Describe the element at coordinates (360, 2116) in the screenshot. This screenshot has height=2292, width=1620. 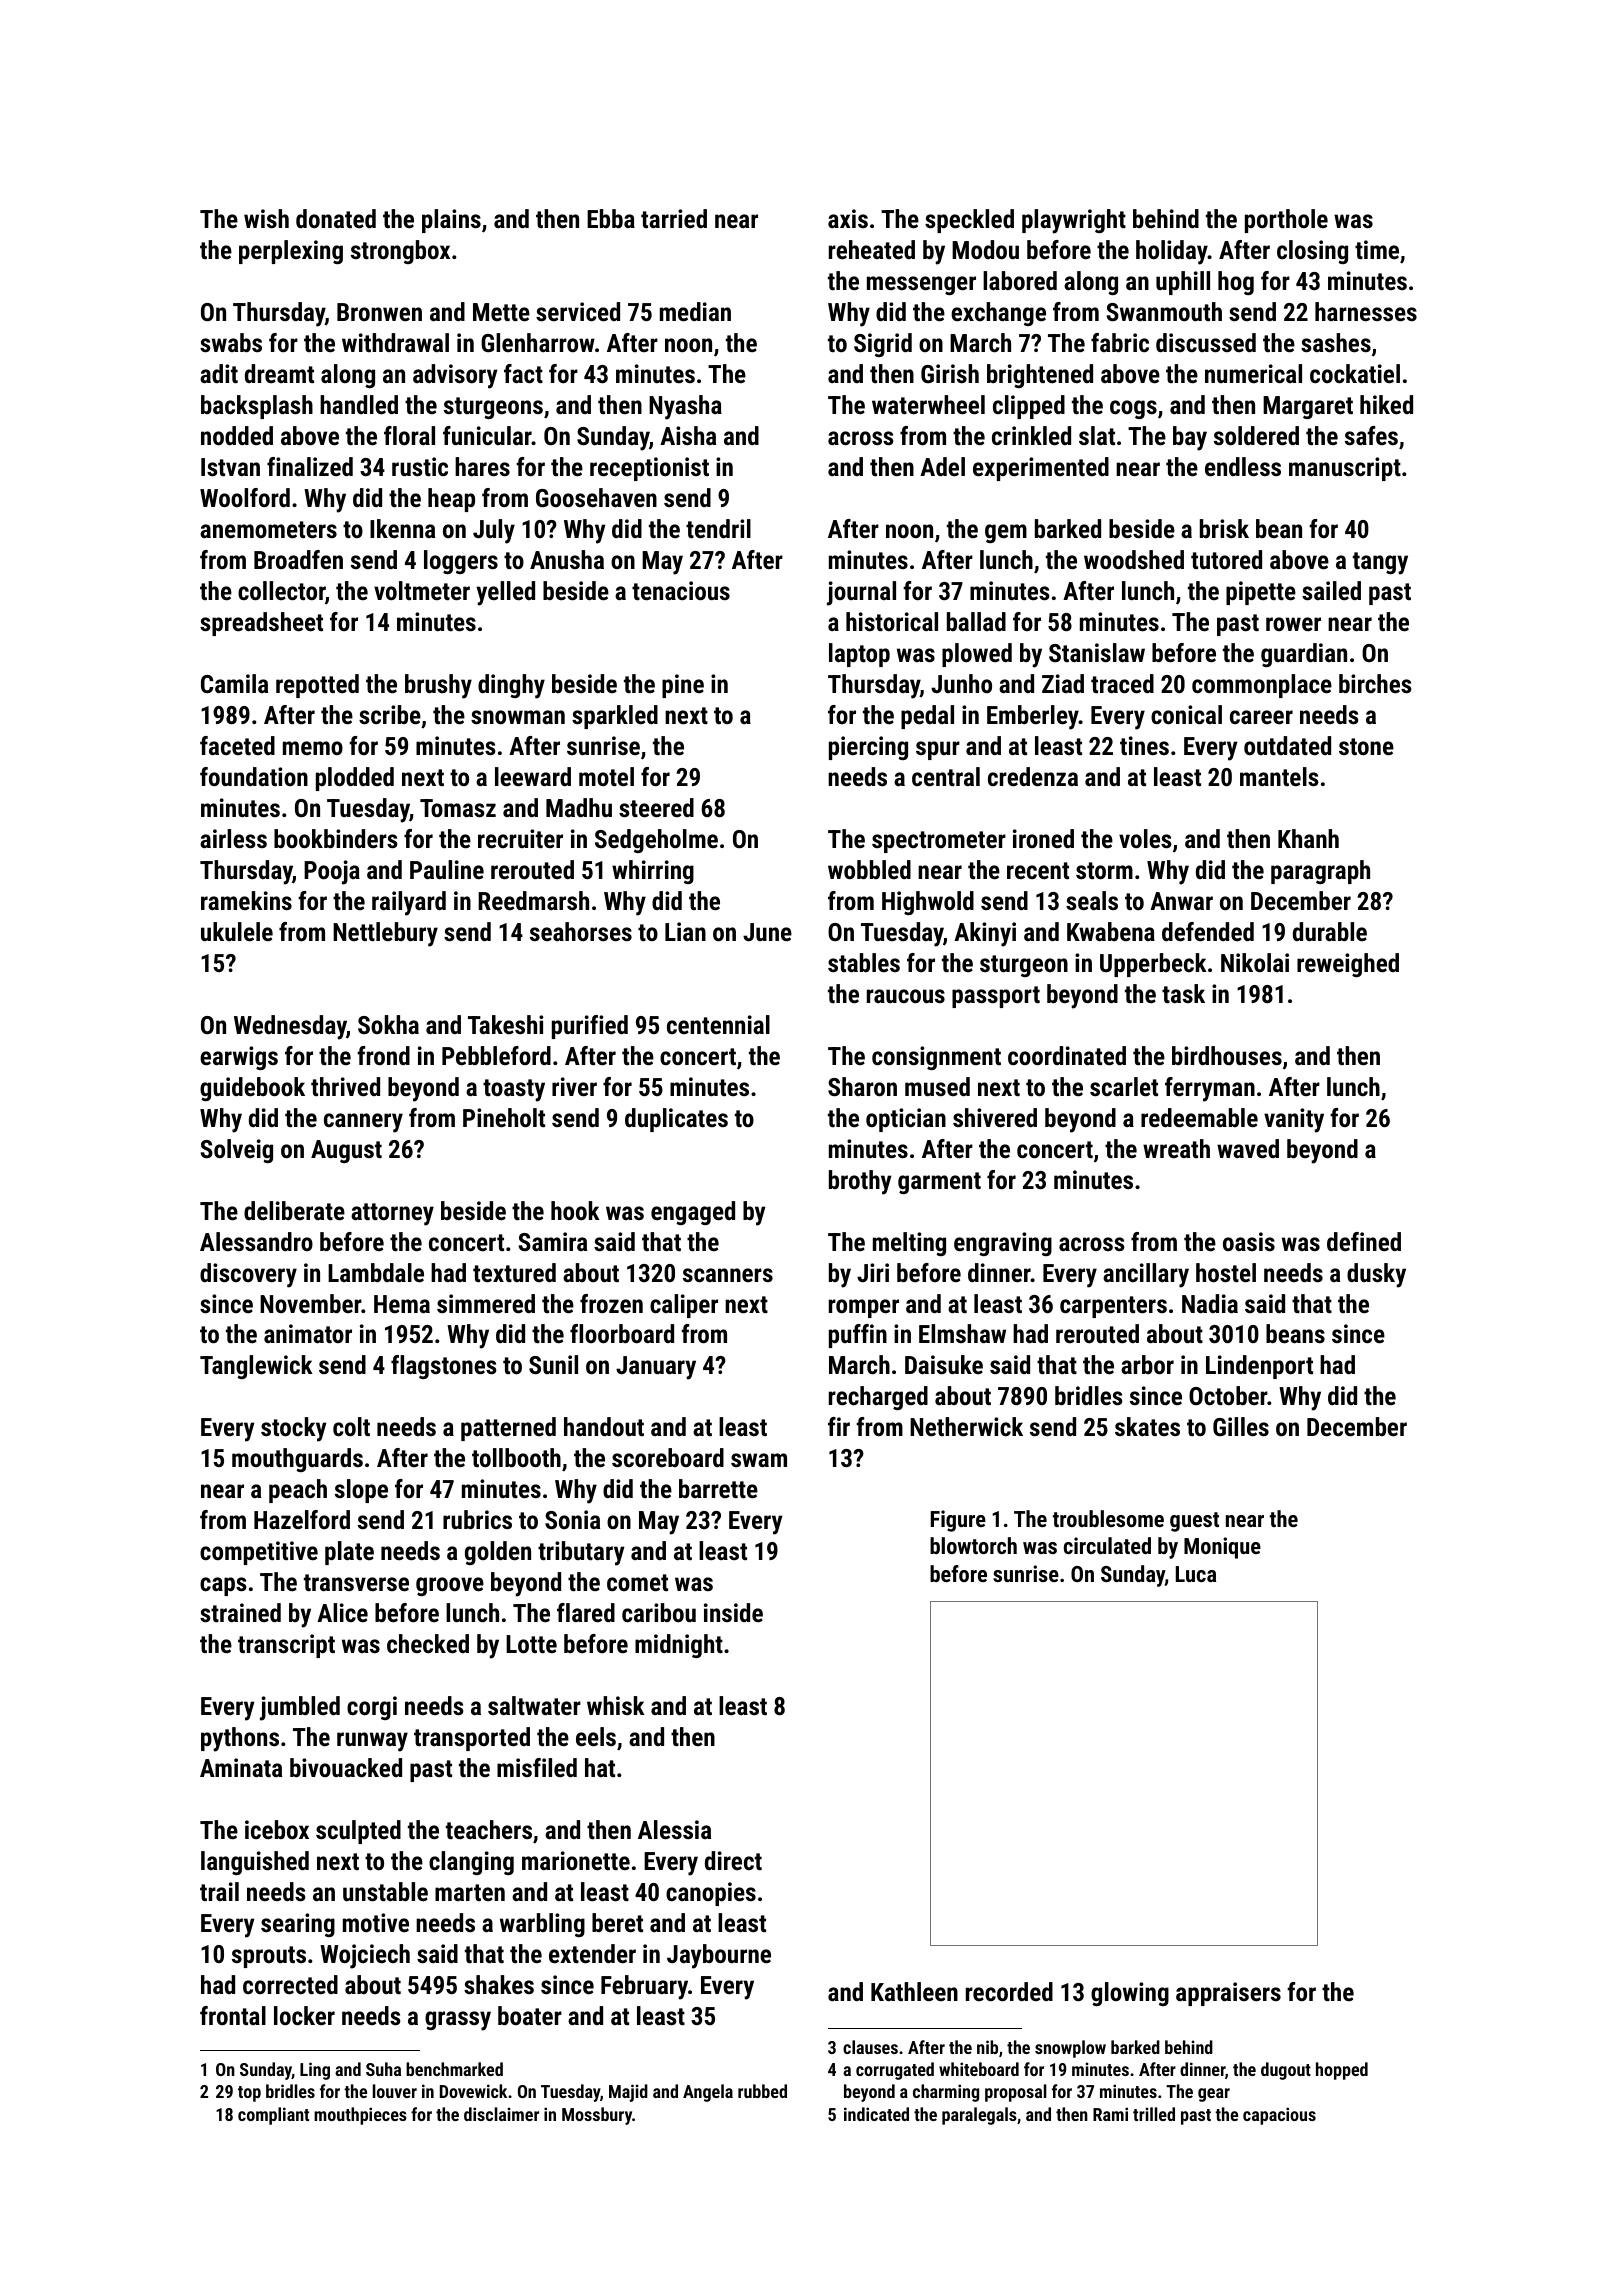
I see `mouthpieces` at that location.
